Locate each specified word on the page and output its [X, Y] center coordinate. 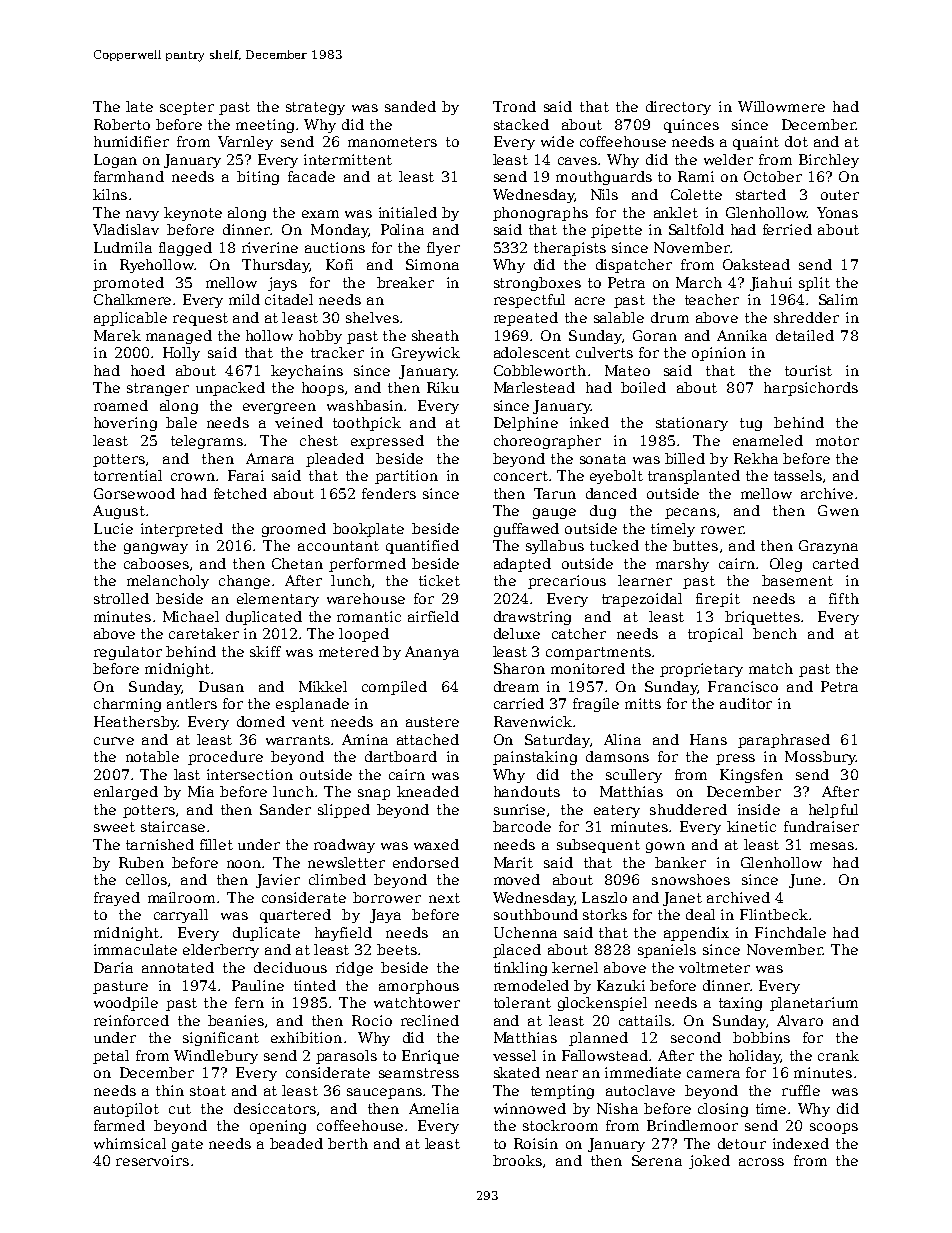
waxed [436, 844]
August [119, 512]
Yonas [837, 212]
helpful [833, 811]
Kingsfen [751, 776]
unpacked [230, 389]
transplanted [694, 477]
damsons [617, 756]
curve [114, 741]
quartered [295, 916]
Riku [443, 387]
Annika [742, 335]
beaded [296, 1143]
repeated [526, 319]
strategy [315, 108]
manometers [392, 142]
